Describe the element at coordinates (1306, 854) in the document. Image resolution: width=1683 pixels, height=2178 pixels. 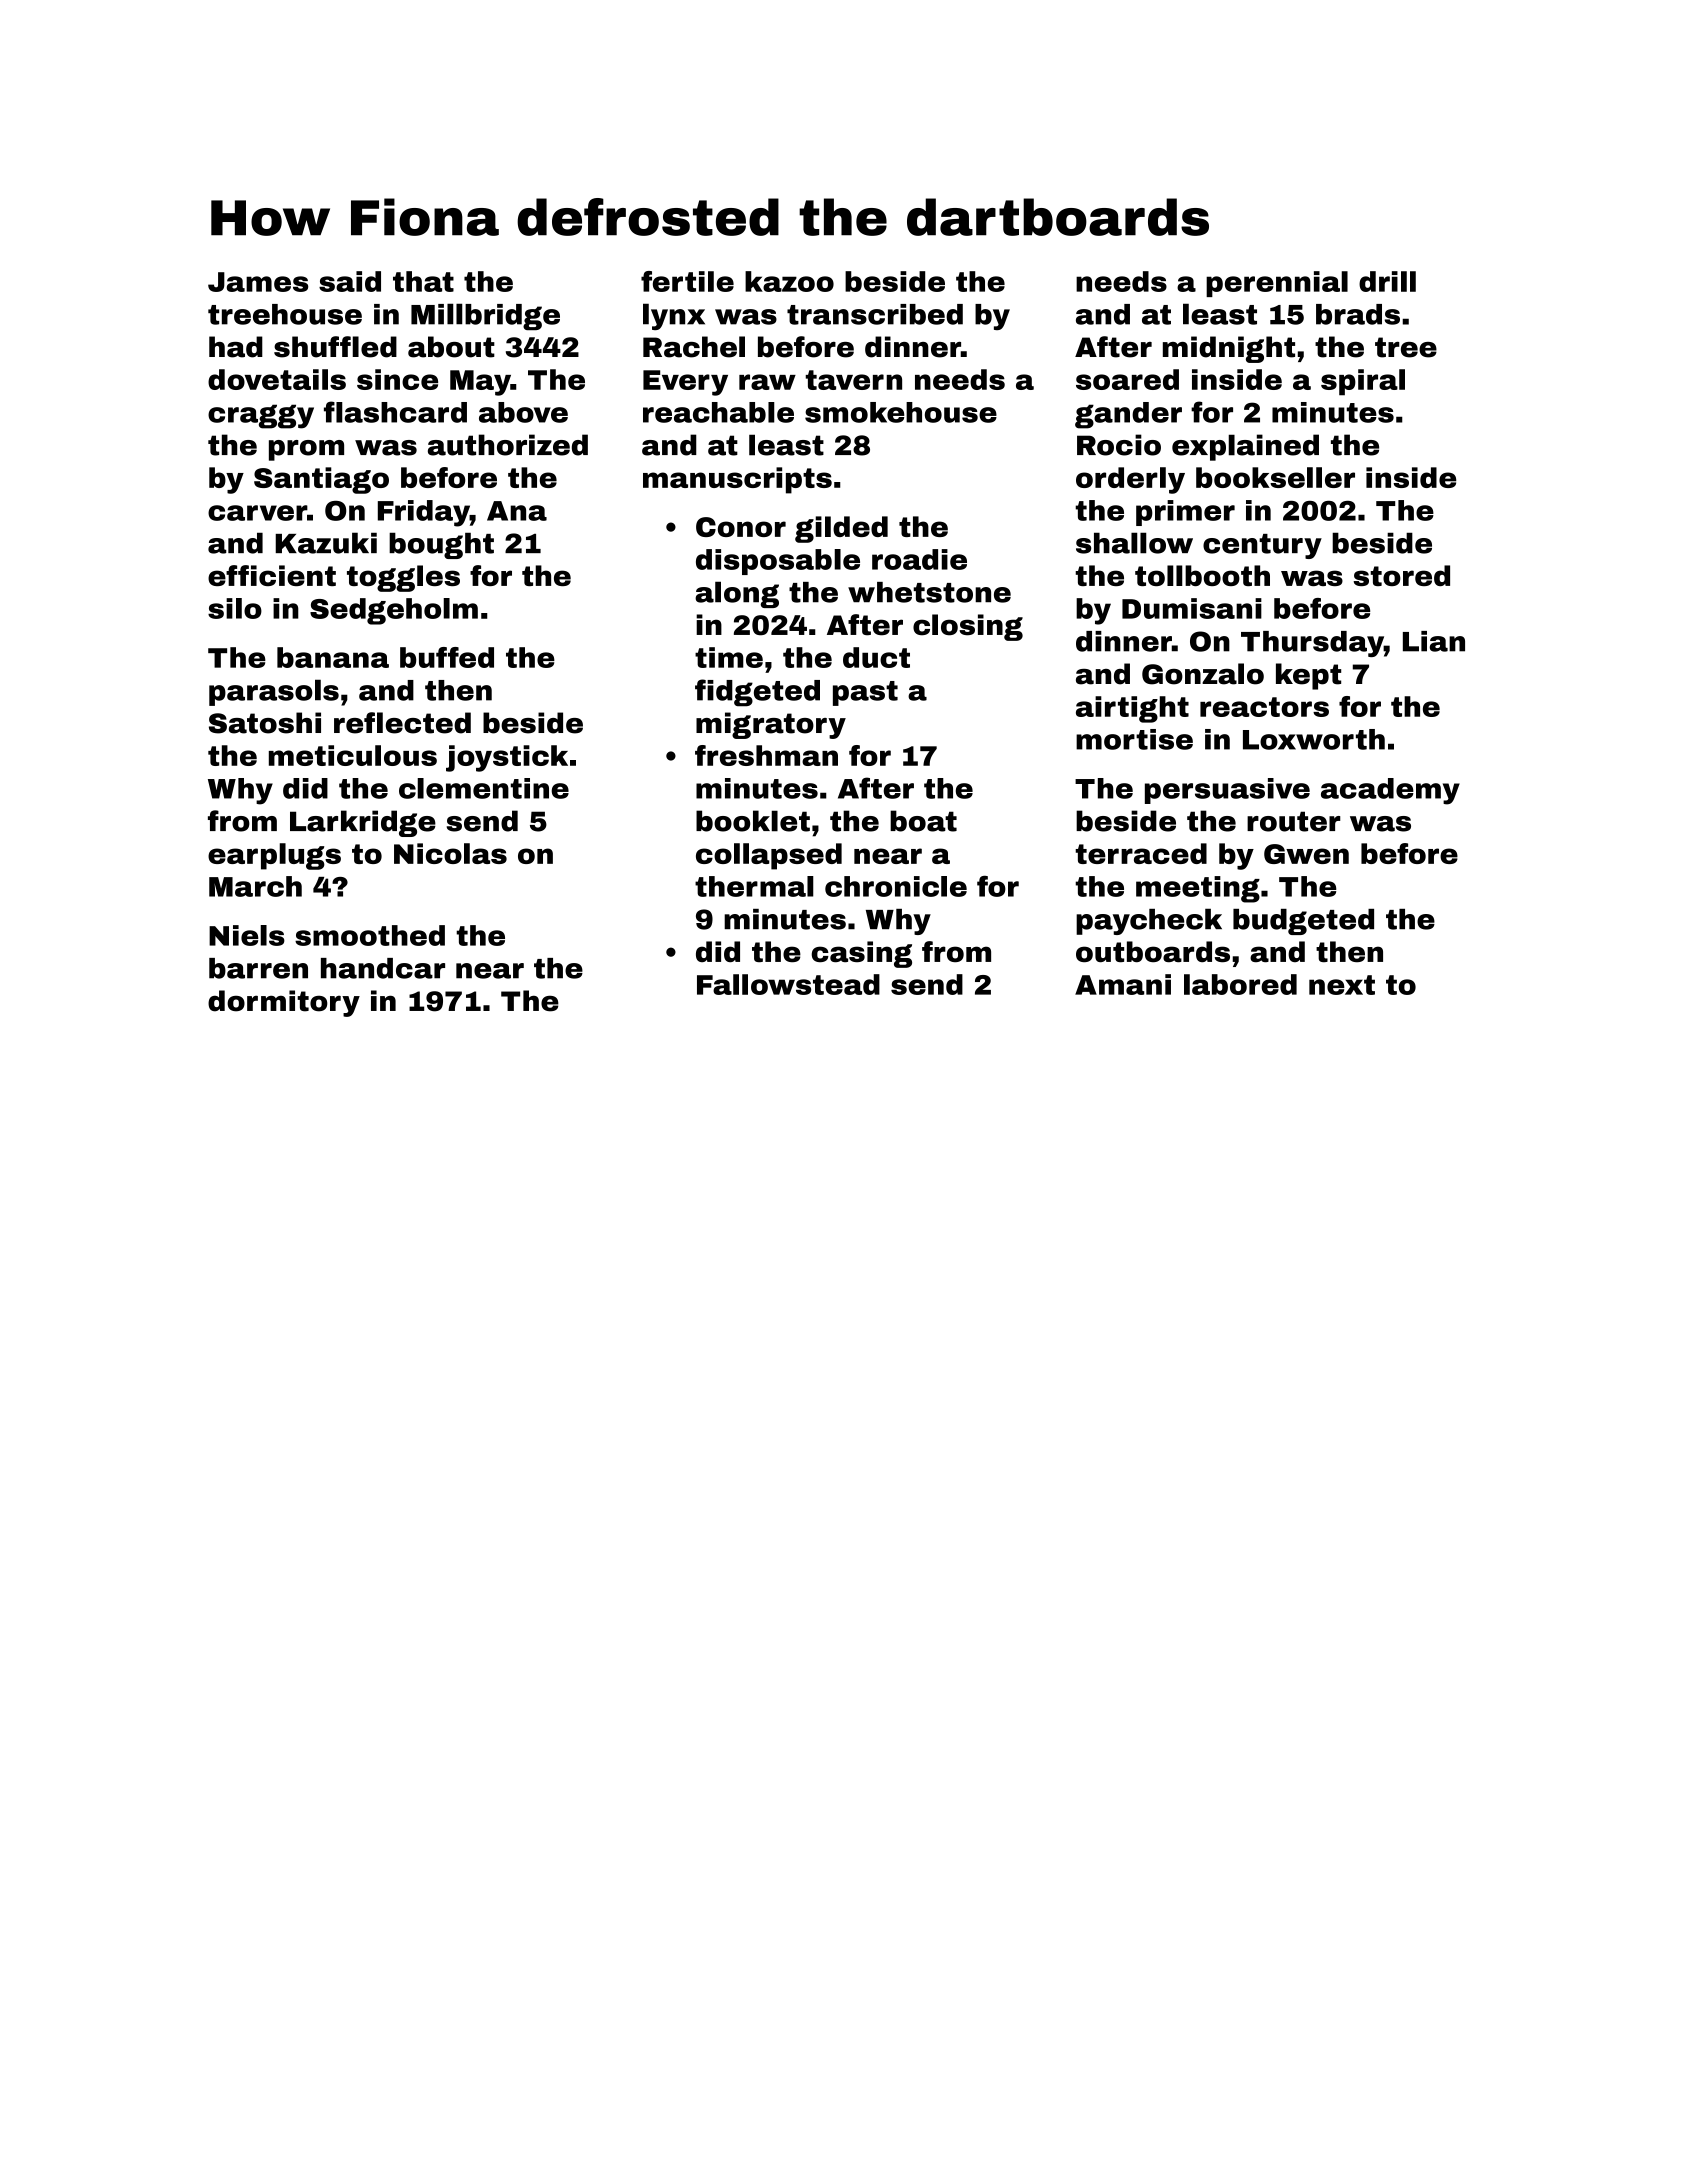
I see `Gwen` at that location.
